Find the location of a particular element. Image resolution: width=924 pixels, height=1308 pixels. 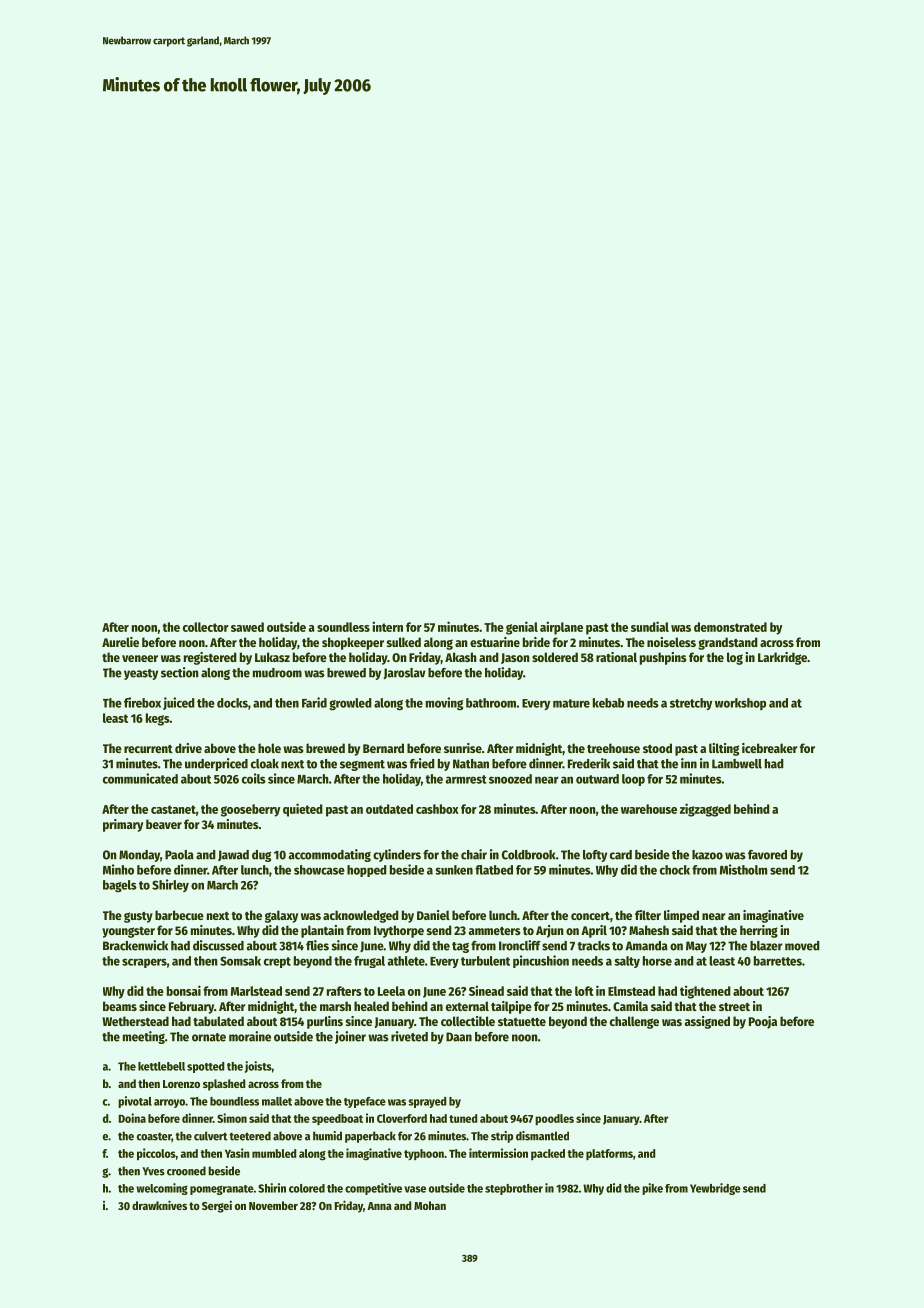

pike is located at coordinates (652, 1189).
